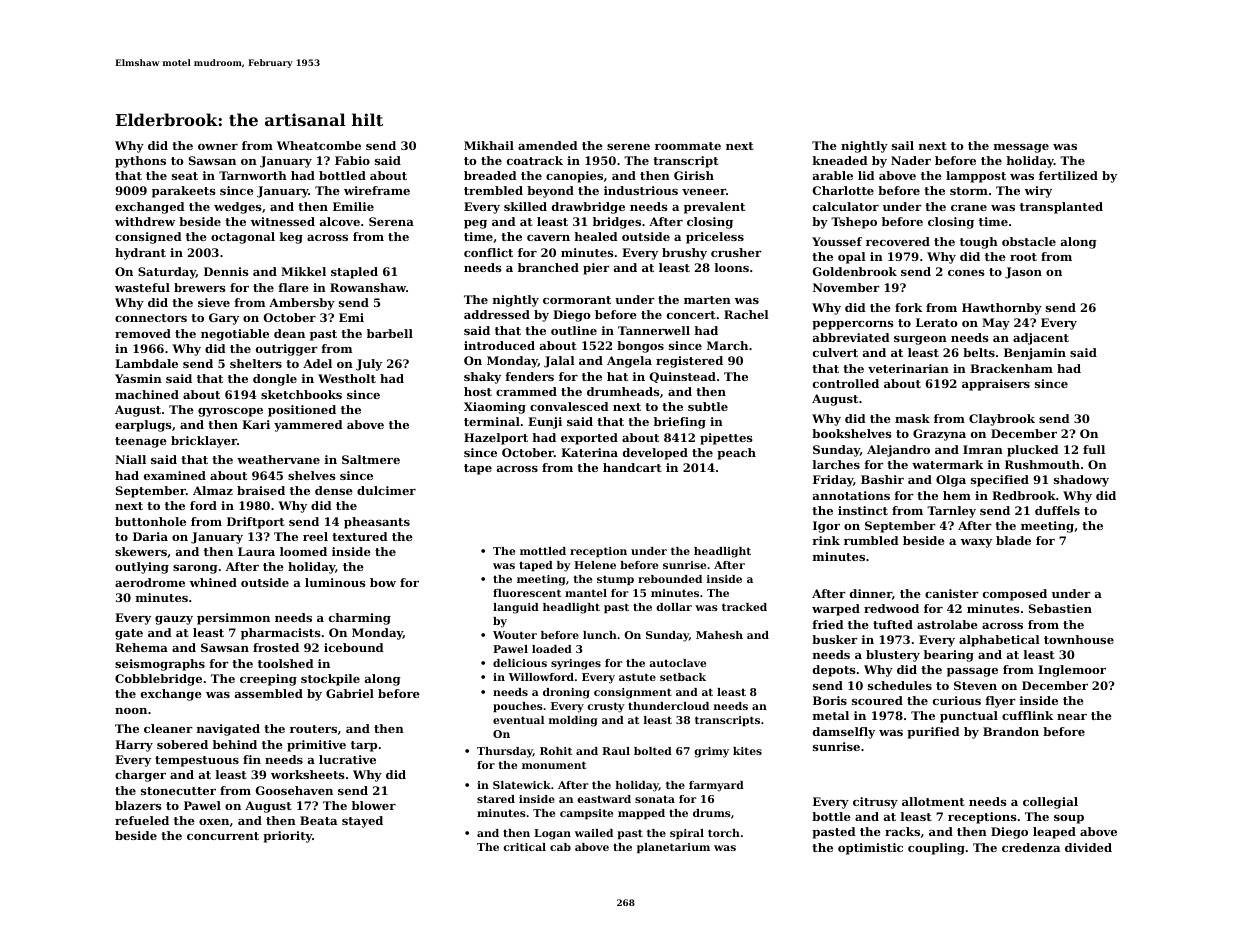 The image size is (1233, 952). Describe the element at coordinates (617, 223) in the page. I see `bridges` at that location.
